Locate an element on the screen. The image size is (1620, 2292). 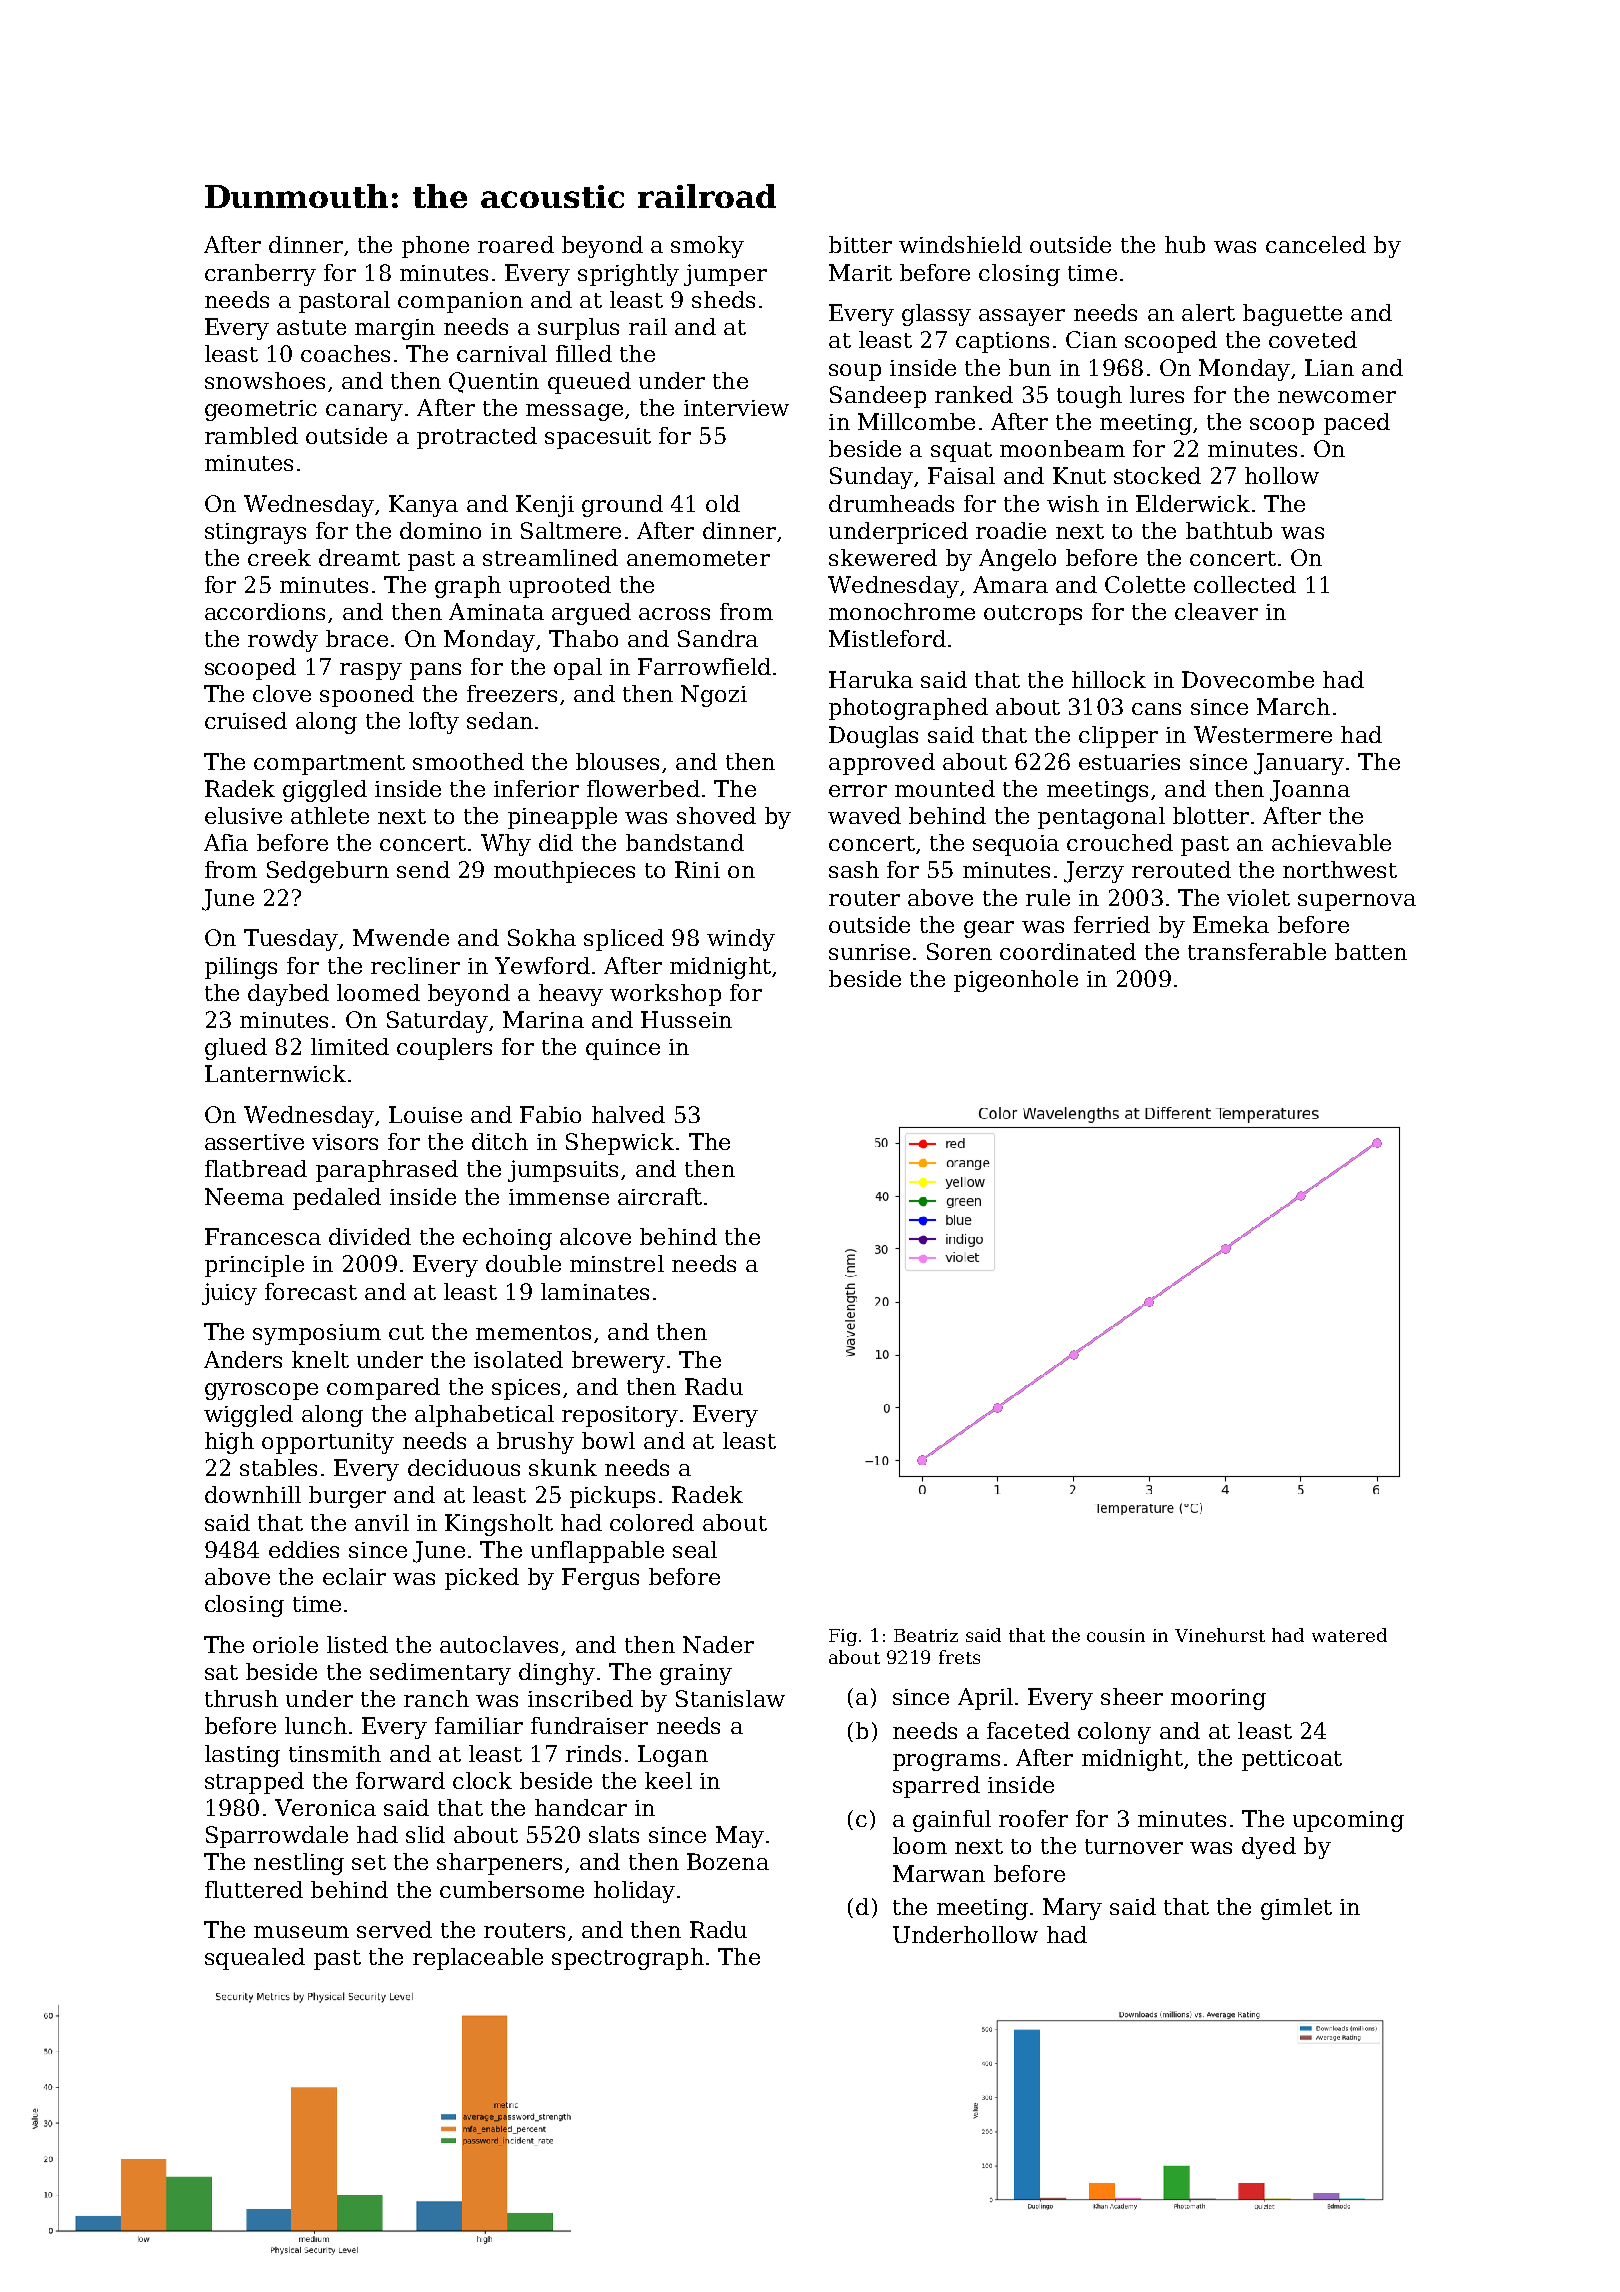
seal is located at coordinates (695, 1549).
